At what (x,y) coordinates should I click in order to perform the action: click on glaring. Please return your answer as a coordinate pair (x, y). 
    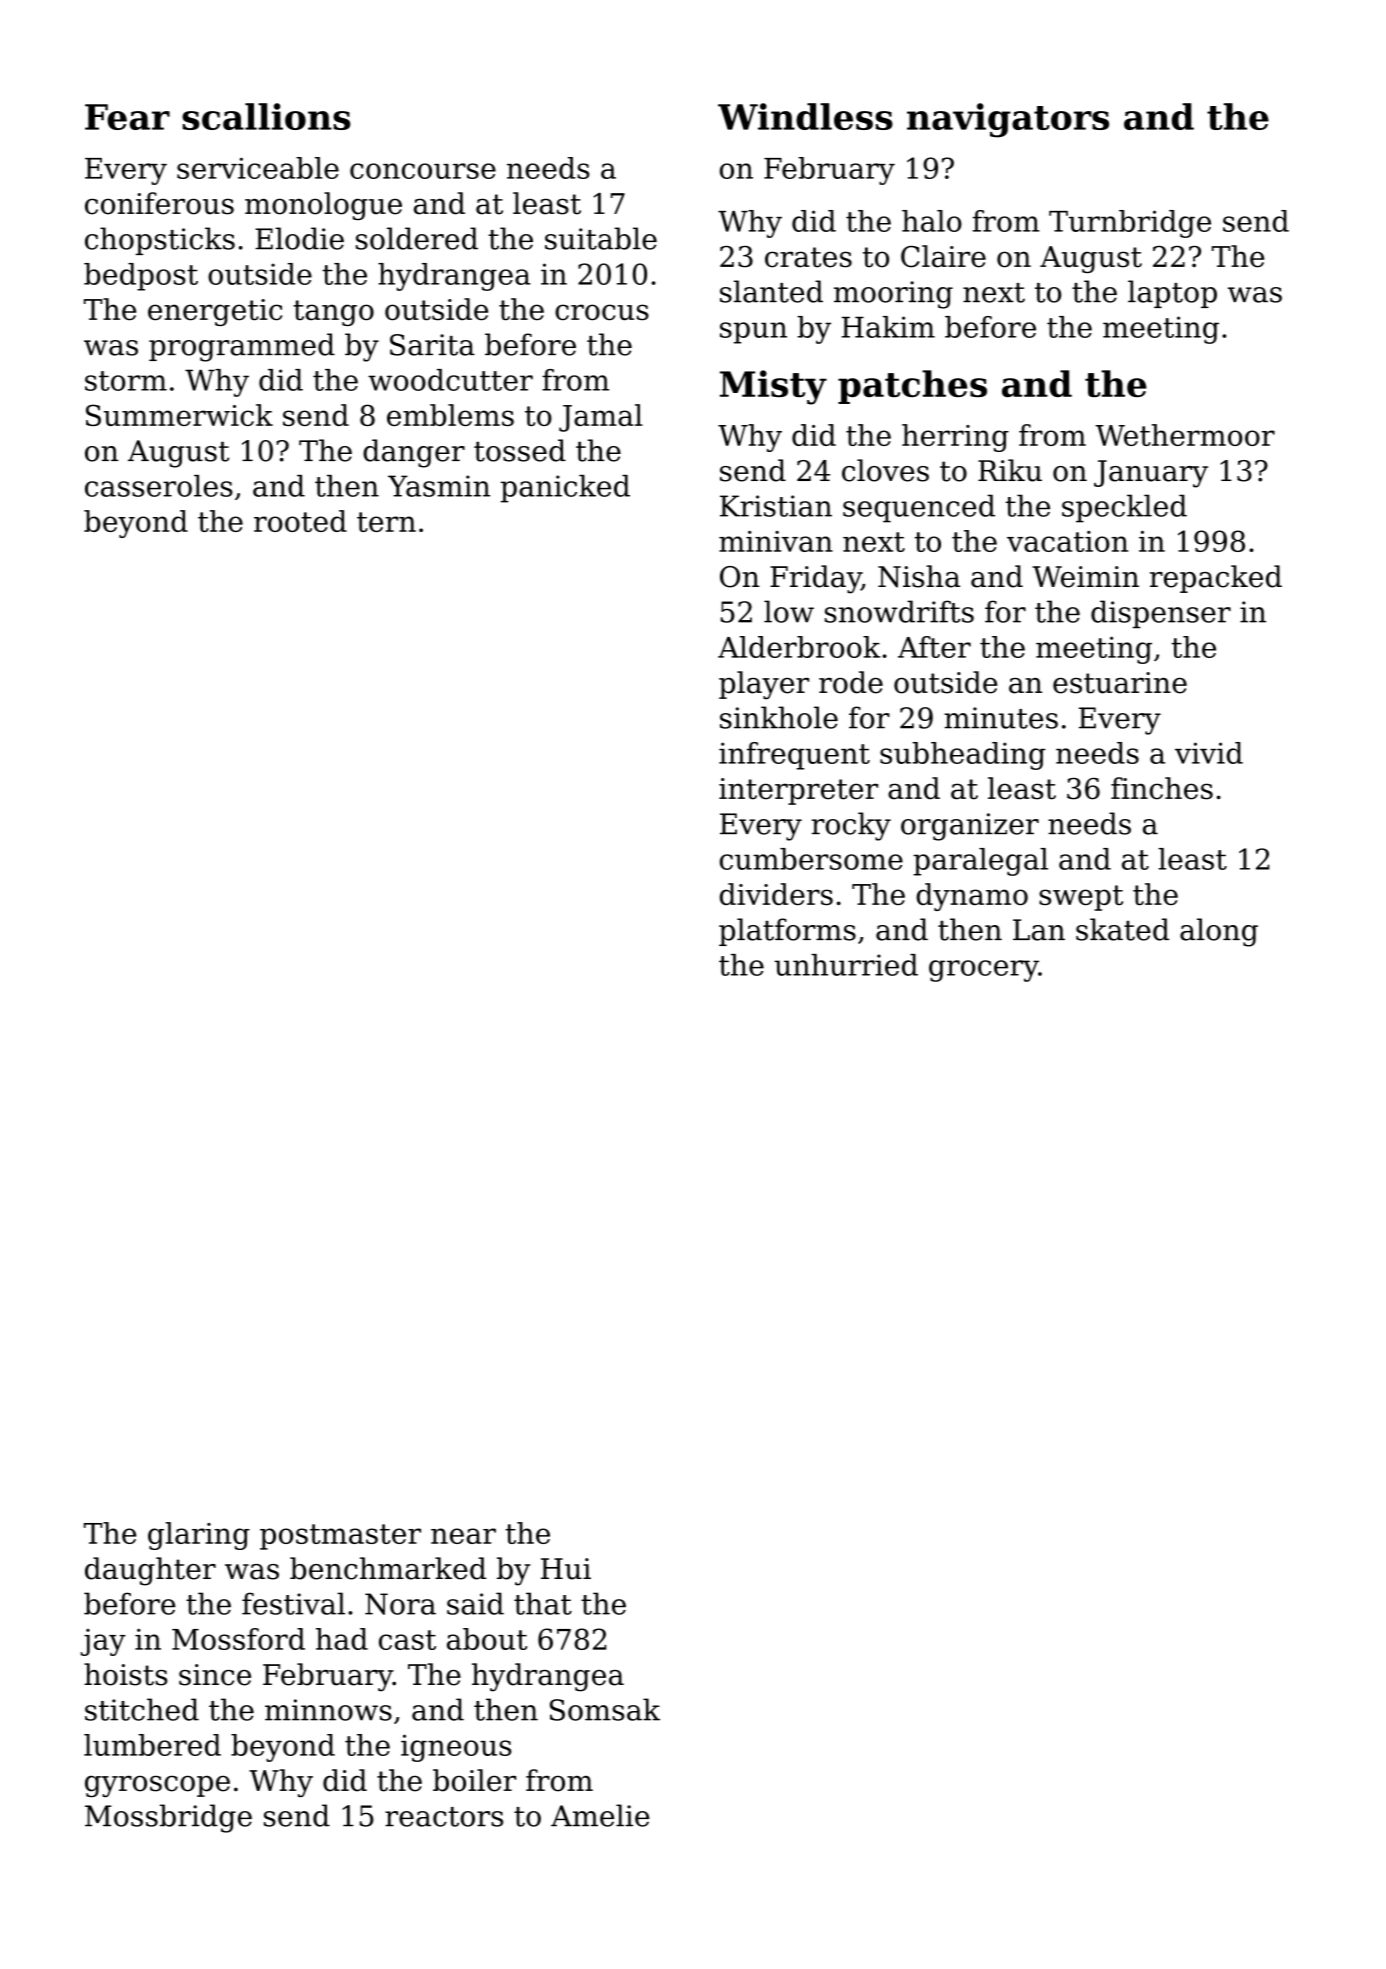
    Looking at the image, I should click on (199, 1536).
